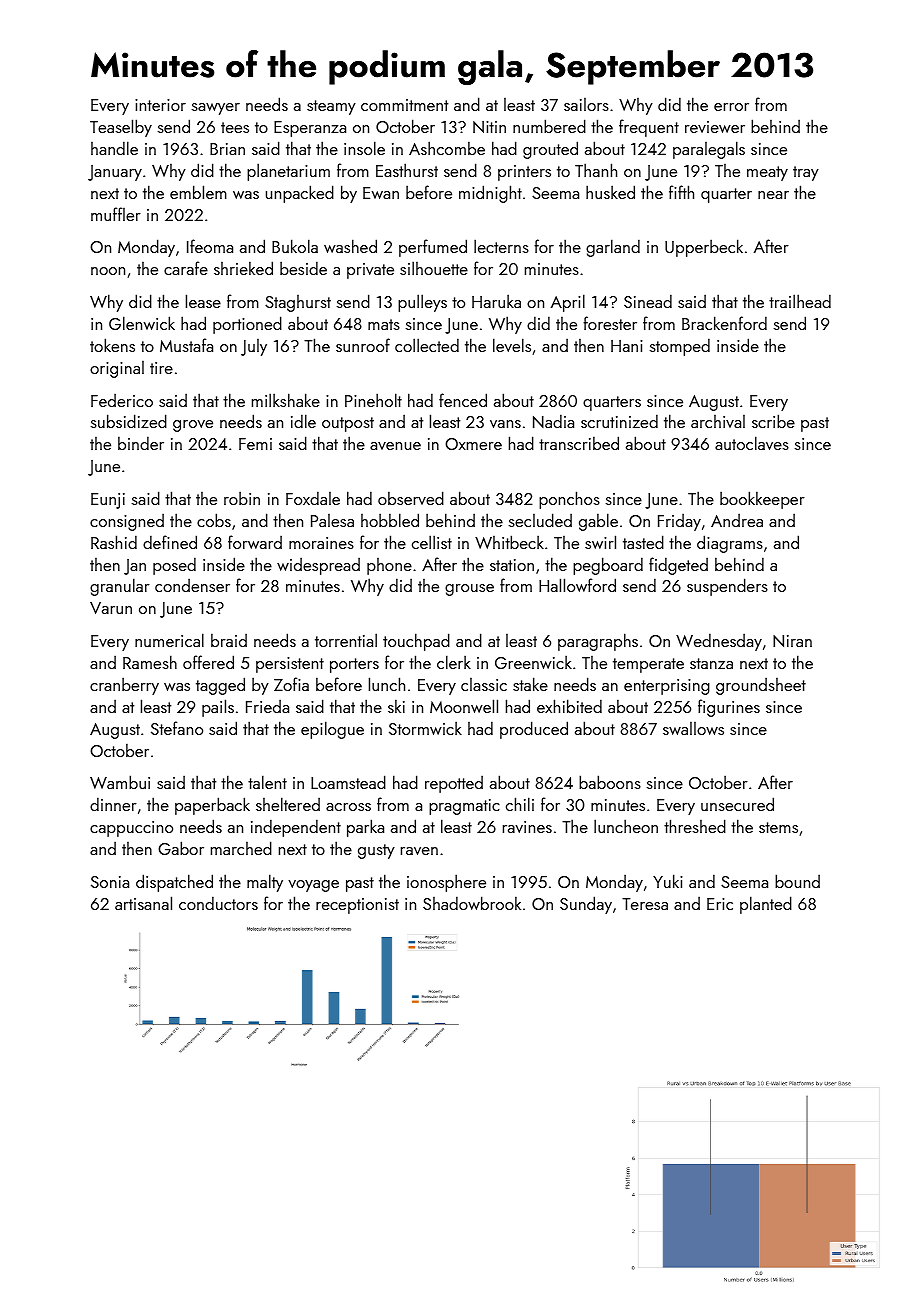 The image size is (924, 1308). What do you see at coordinates (752, 443) in the screenshot?
I see `autoclaves` at bounding box center [752, 443].
